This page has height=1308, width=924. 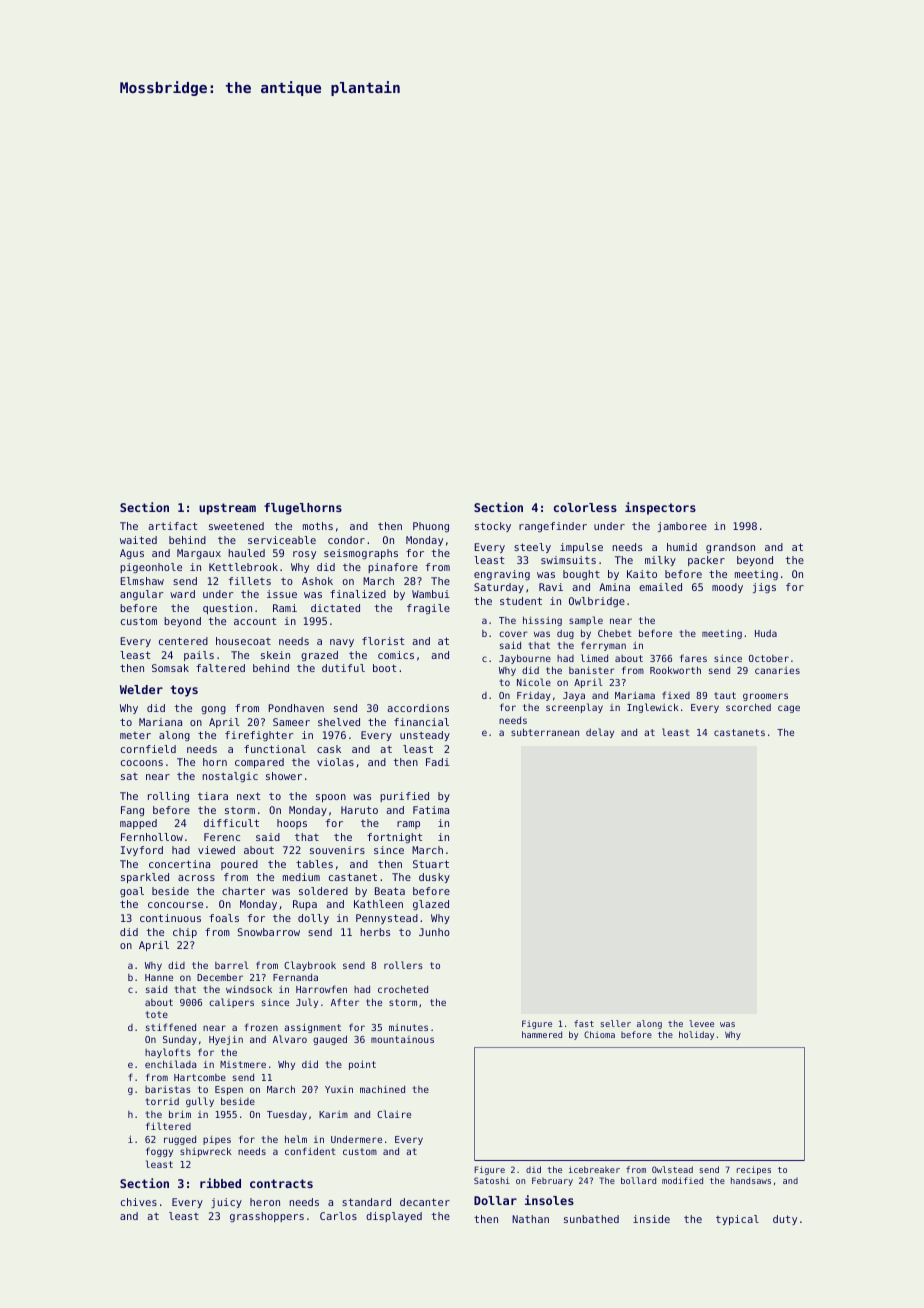 I want to click on juicy, so click(x=226, y=1203).
